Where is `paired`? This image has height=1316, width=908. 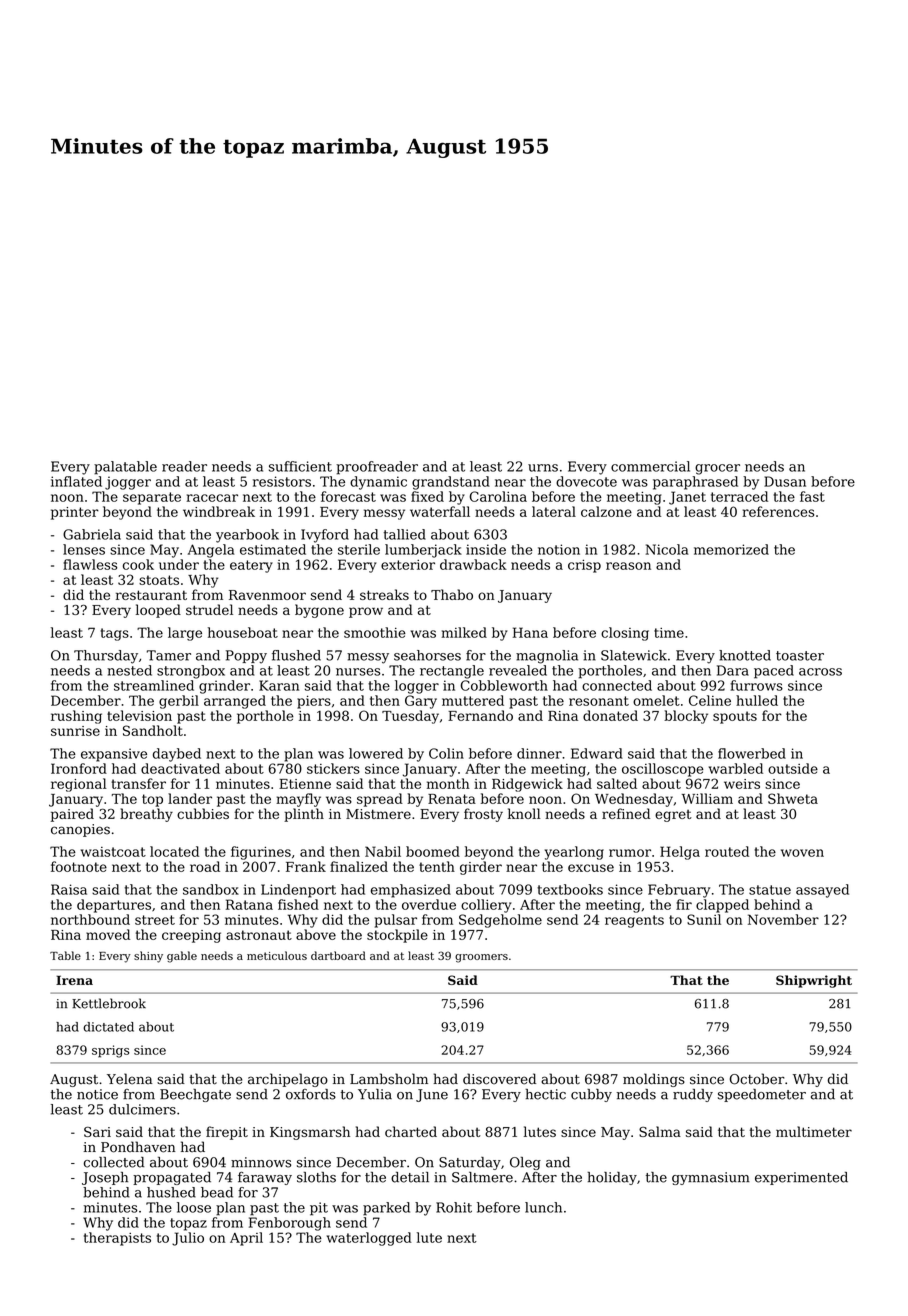
paired is located at coordinates (72, 815).
